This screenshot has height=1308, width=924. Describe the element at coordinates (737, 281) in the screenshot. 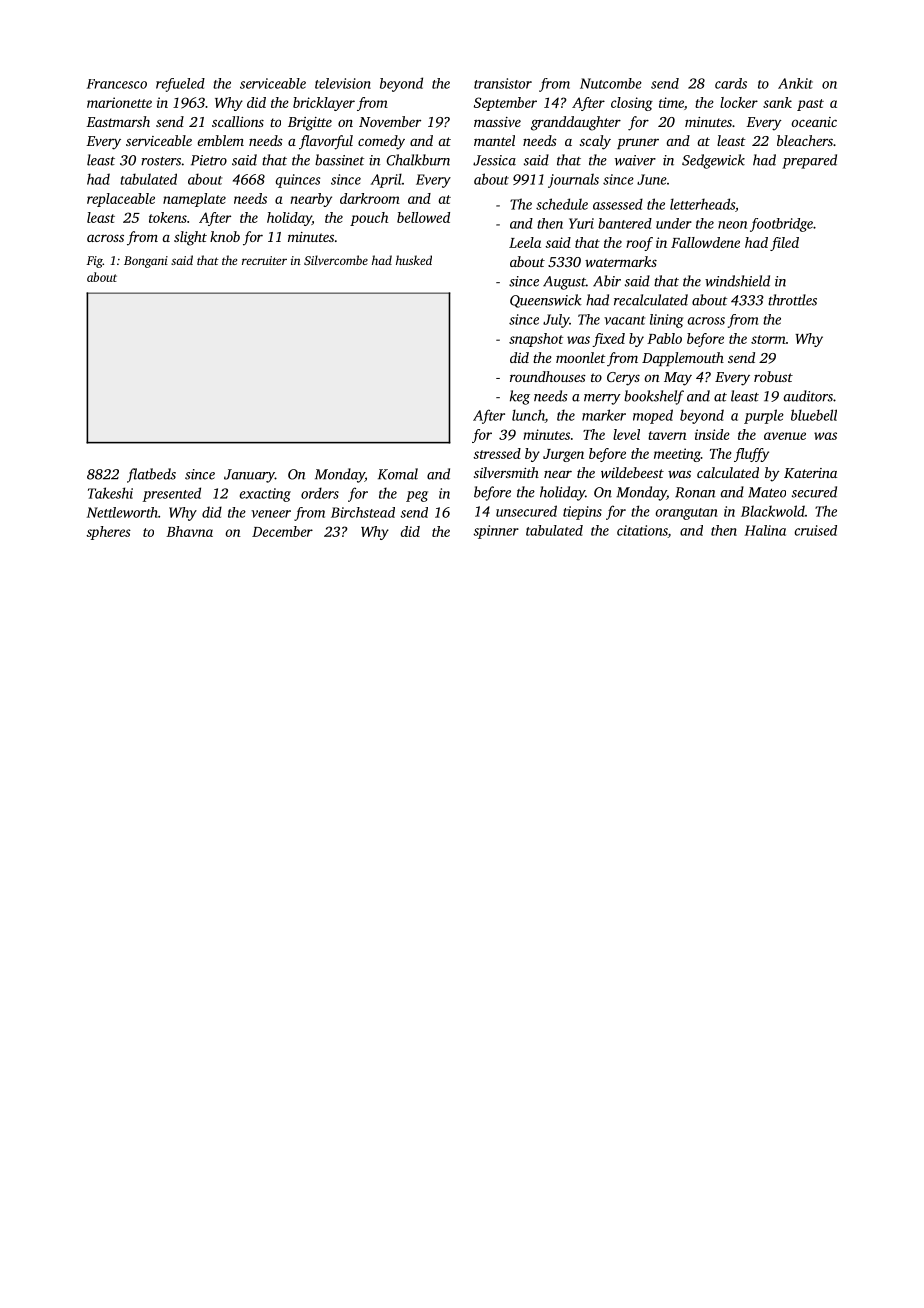

I see `windshield` at that location.
